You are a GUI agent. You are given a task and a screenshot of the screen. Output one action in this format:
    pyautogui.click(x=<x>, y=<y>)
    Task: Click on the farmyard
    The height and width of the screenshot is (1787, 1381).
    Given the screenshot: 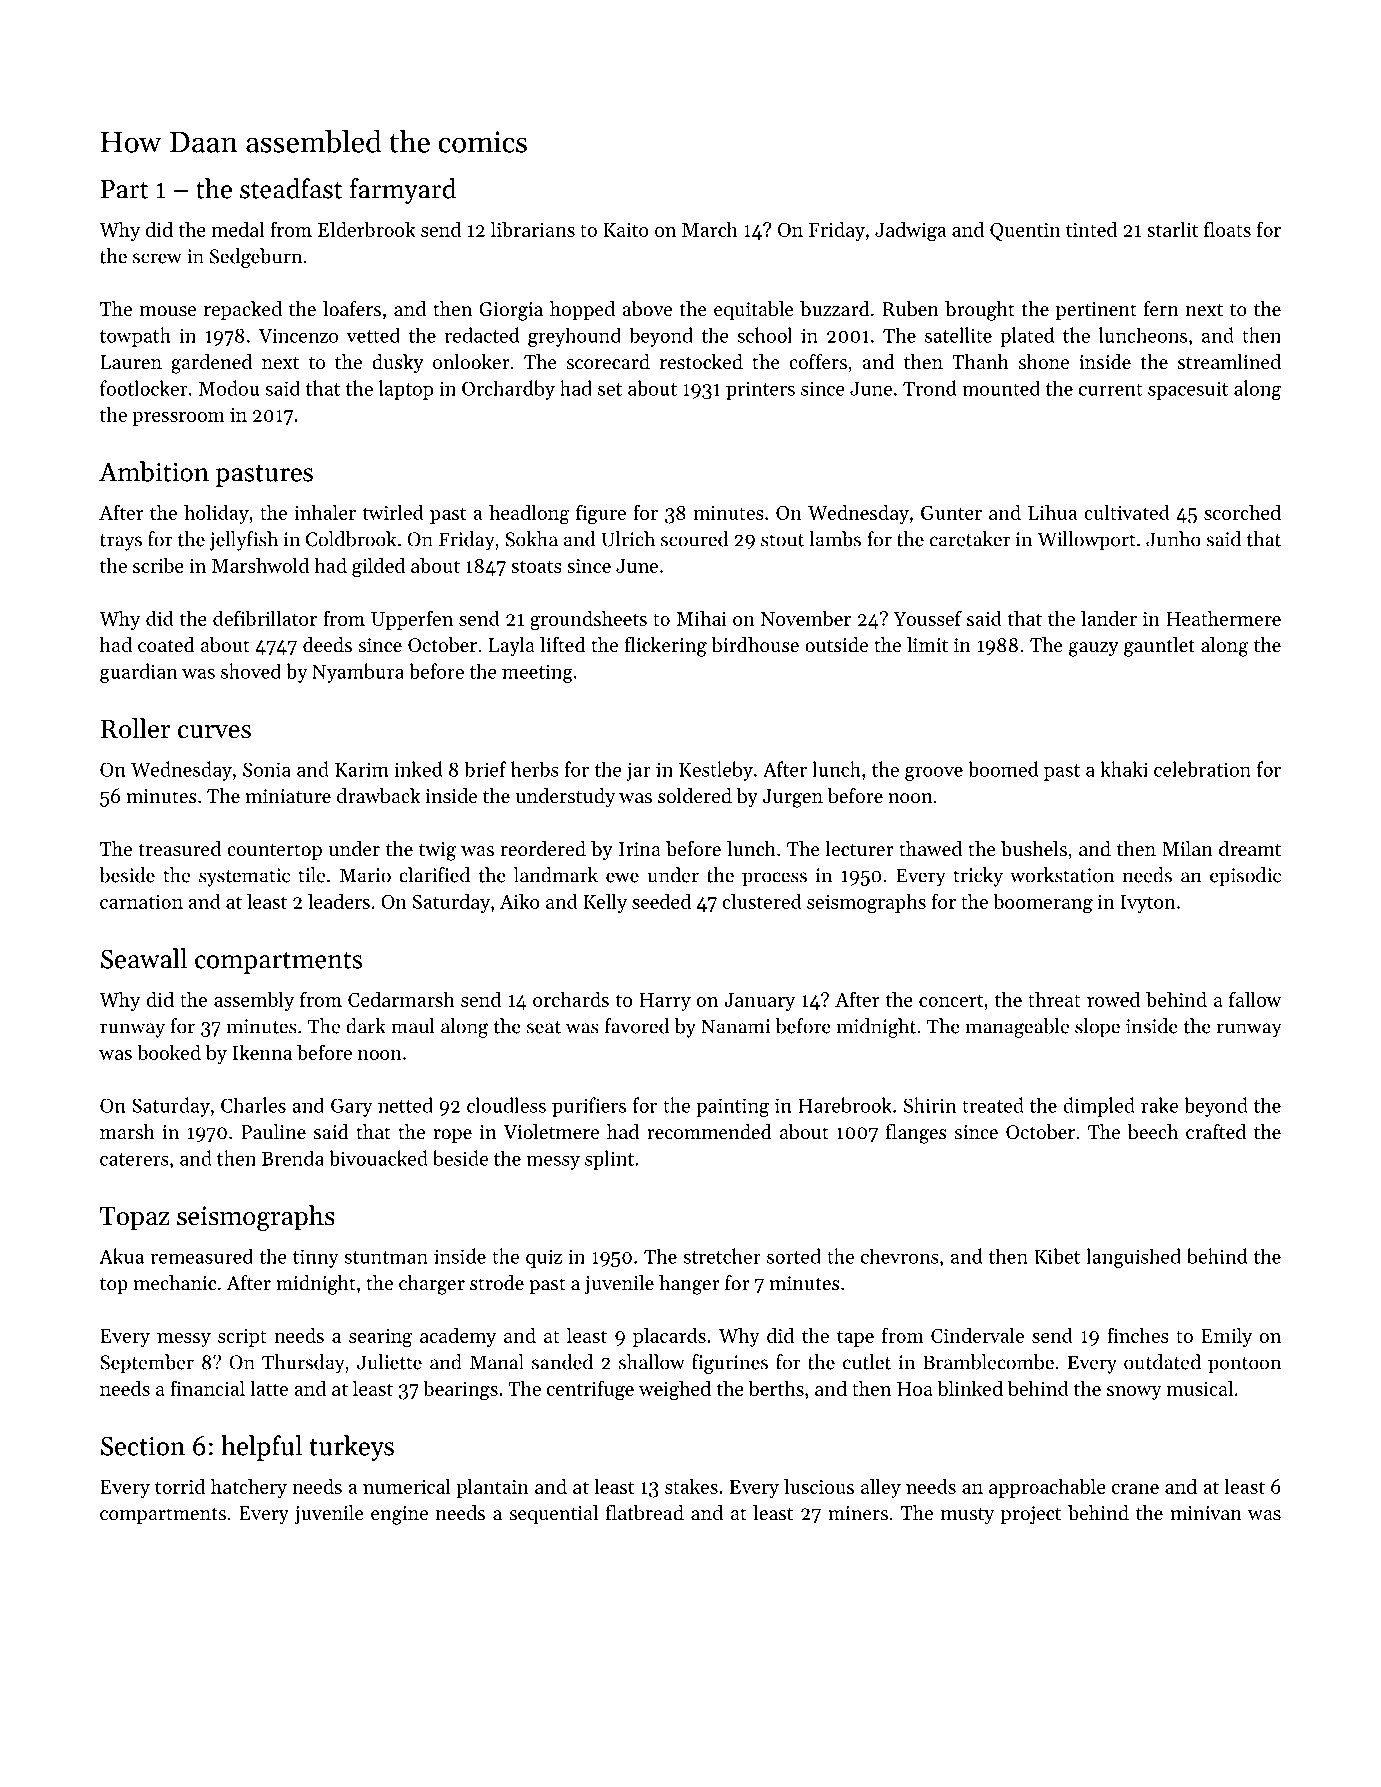 What is the action you would take?
    pyautogui.click(x=403, y=191)
